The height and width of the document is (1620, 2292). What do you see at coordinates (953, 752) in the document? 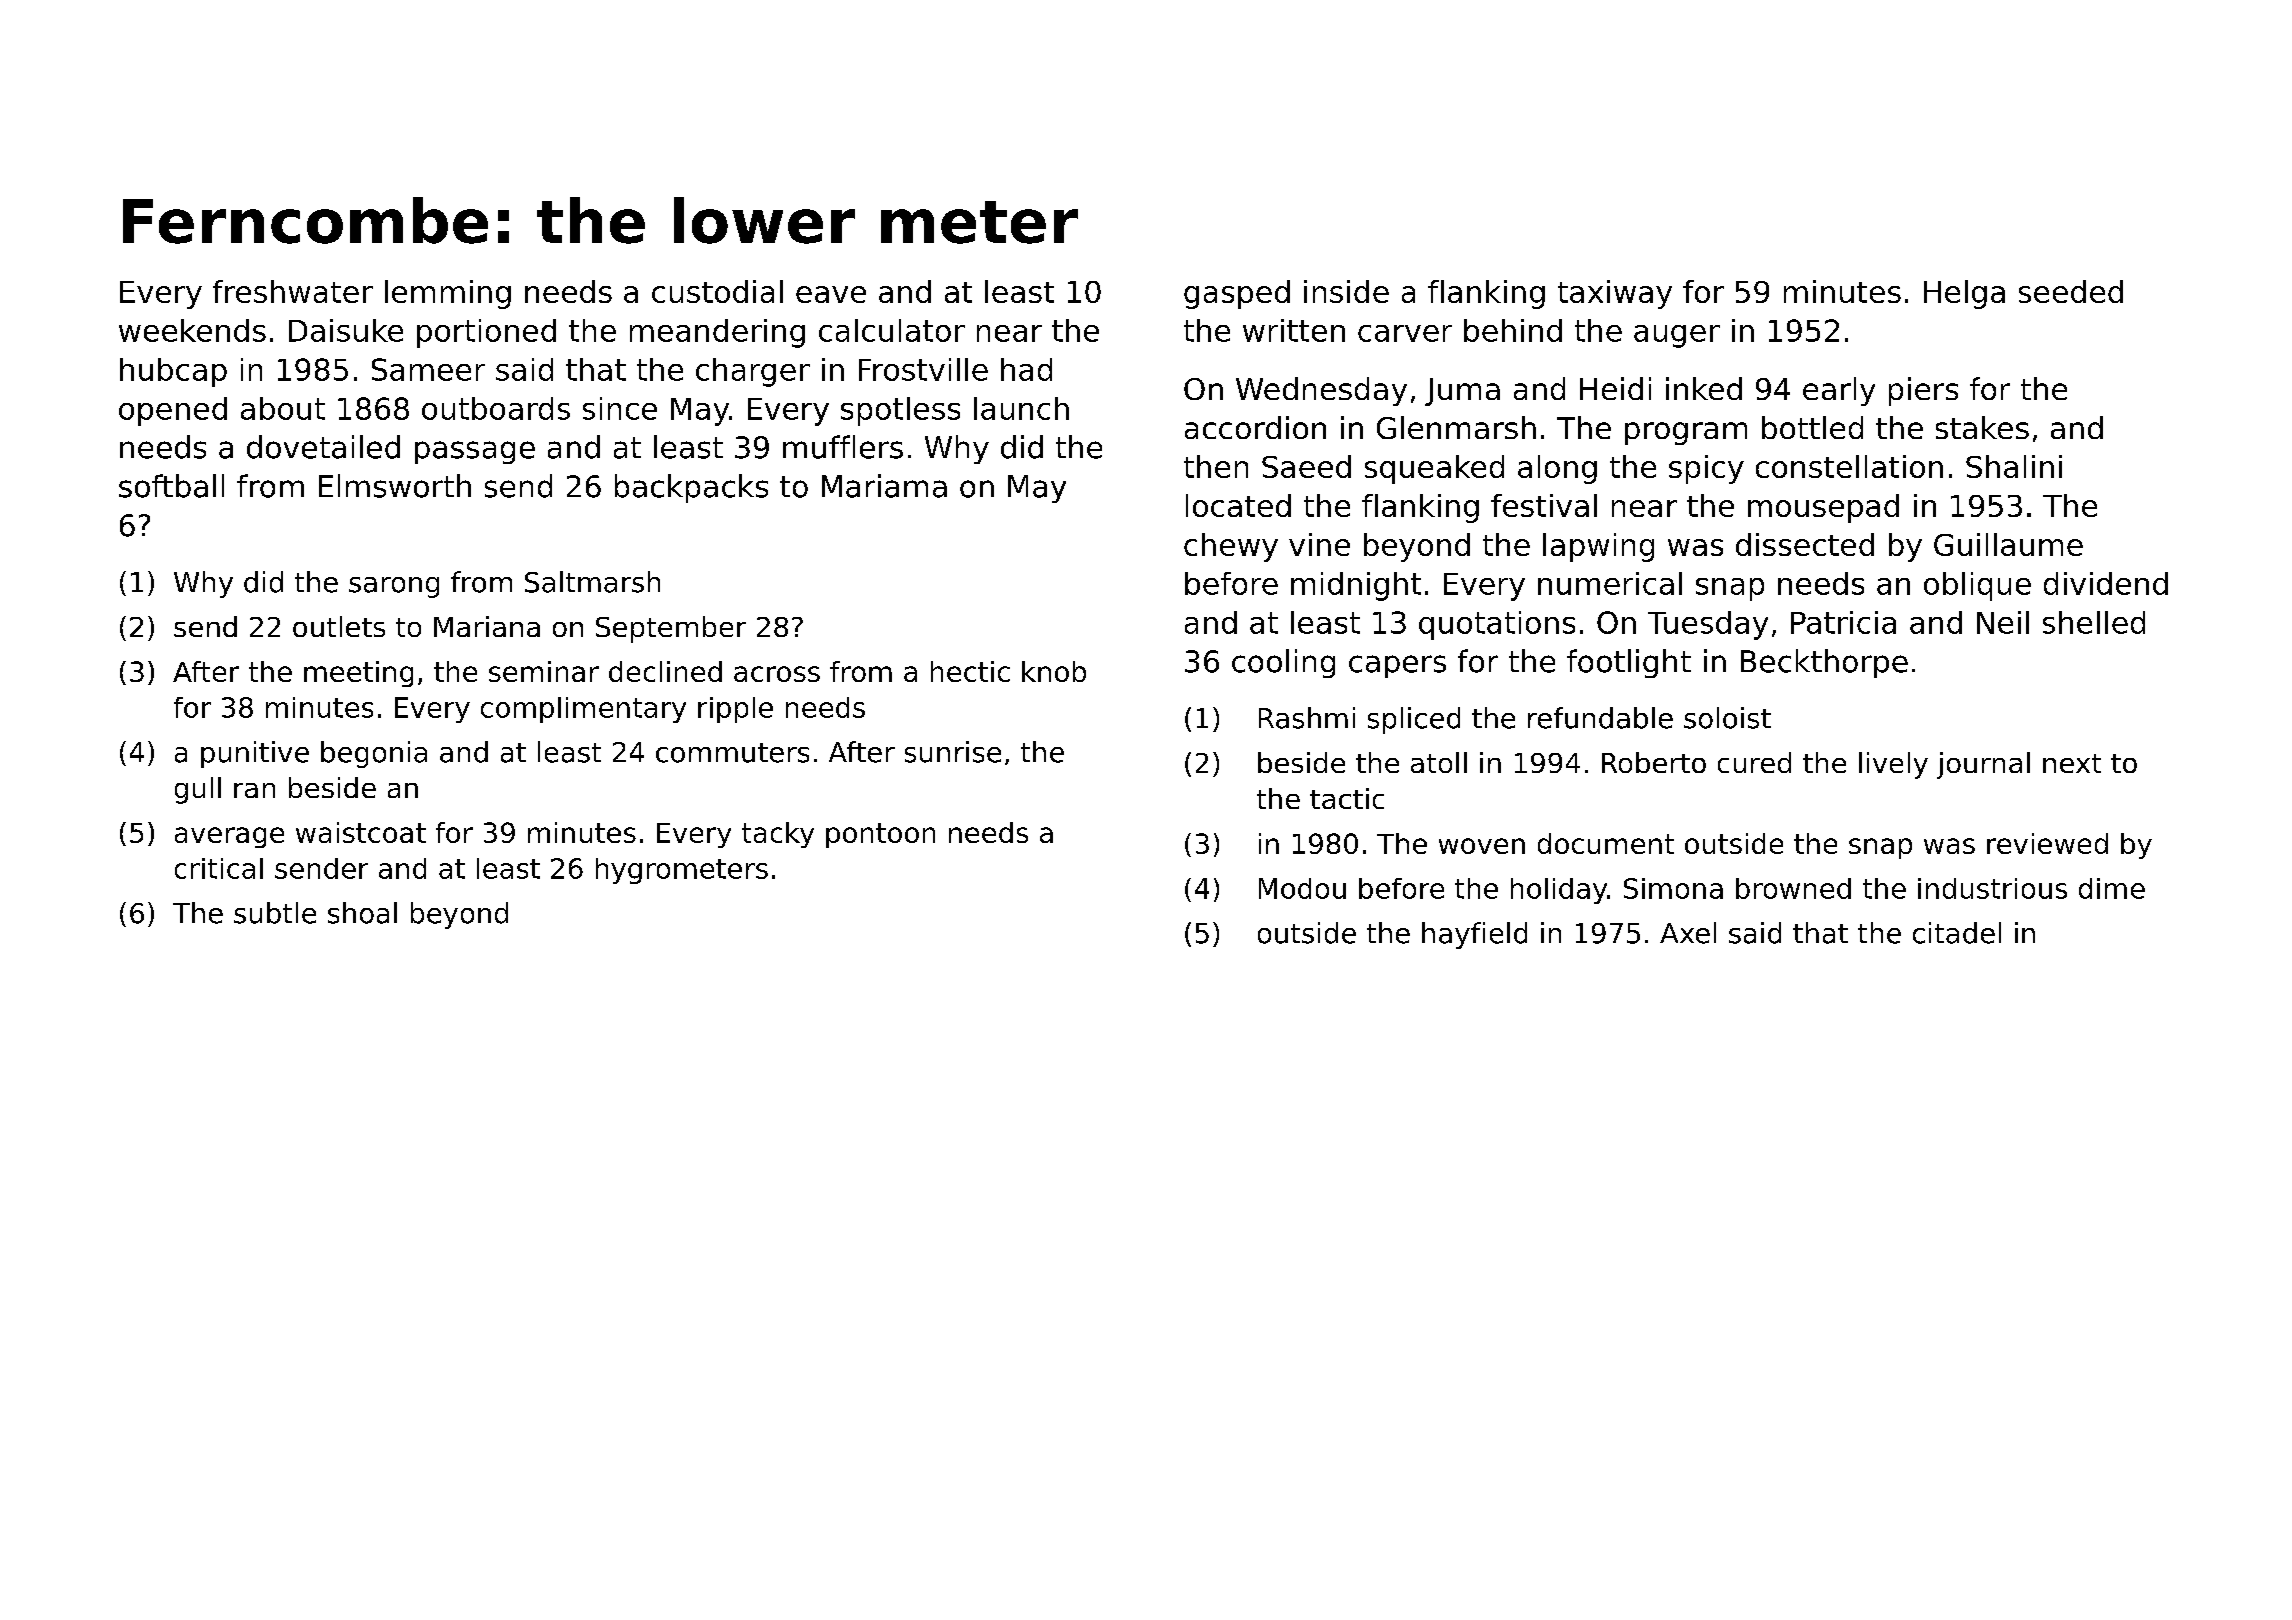
I see `sunrise` at bounding box center [953, 752].
